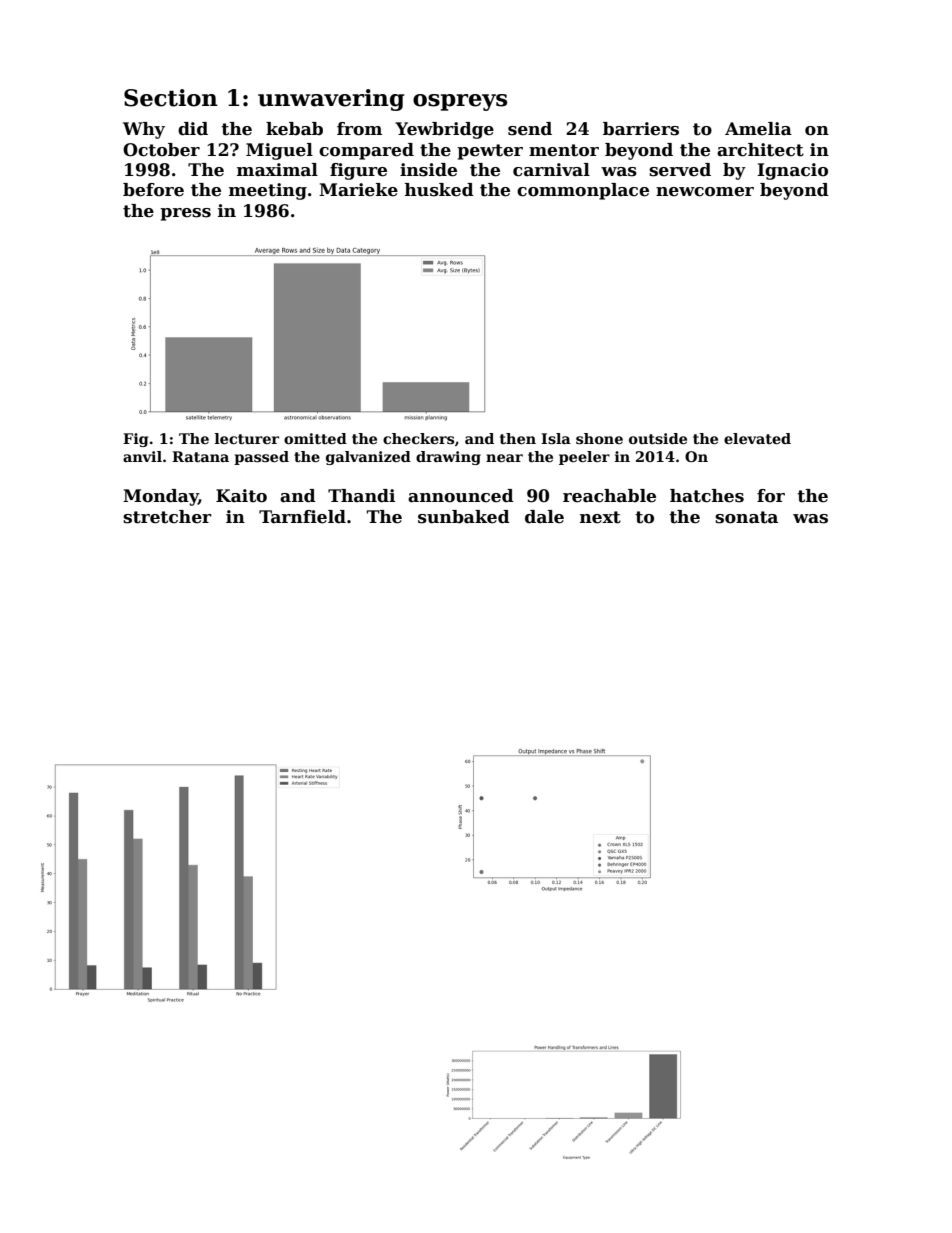  Describe the element at coordinates (444, 130) in the screenshot. I see `Yewbridge` at that location.
